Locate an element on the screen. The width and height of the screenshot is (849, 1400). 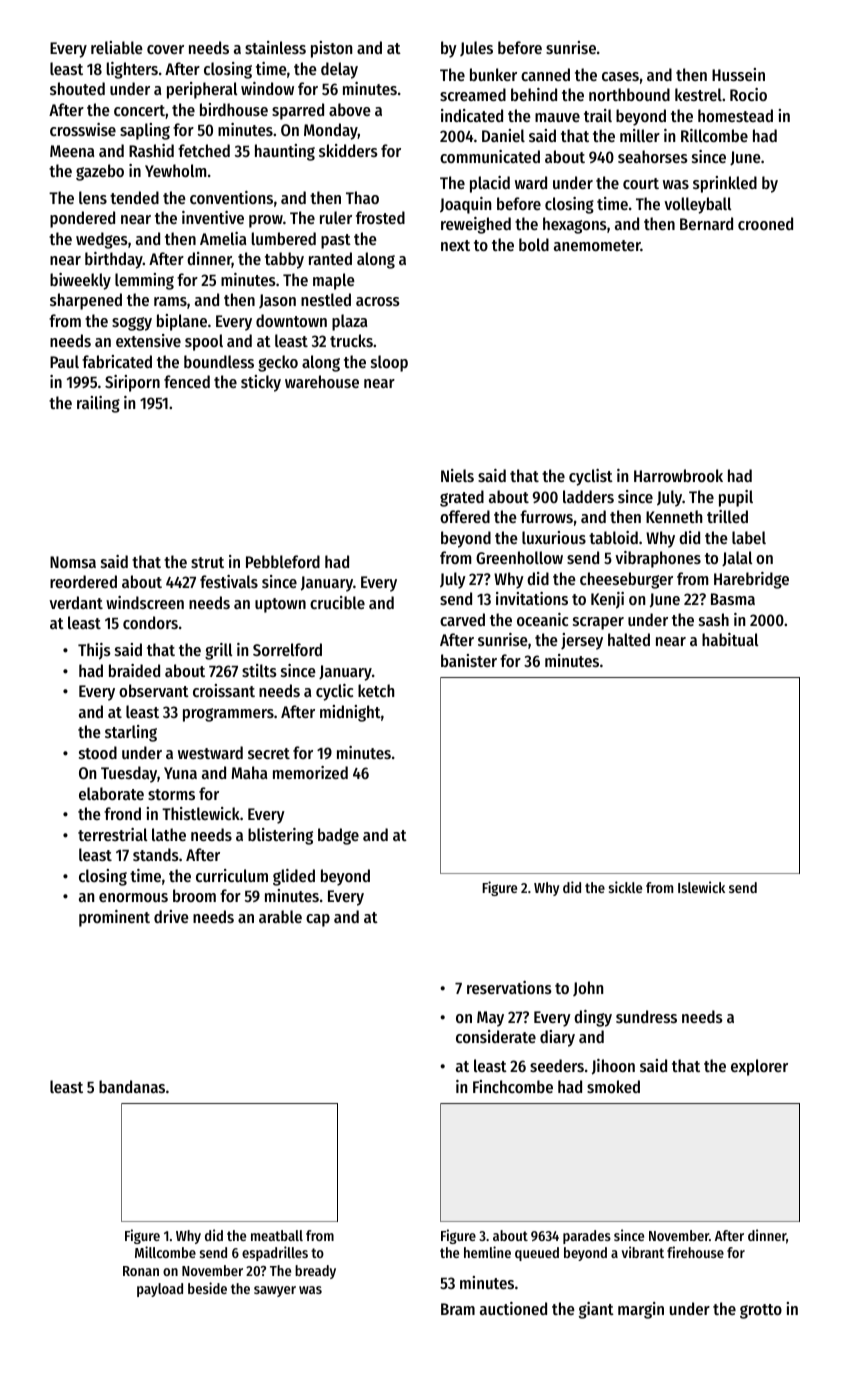
piston is located at coordinates (331, 49).
